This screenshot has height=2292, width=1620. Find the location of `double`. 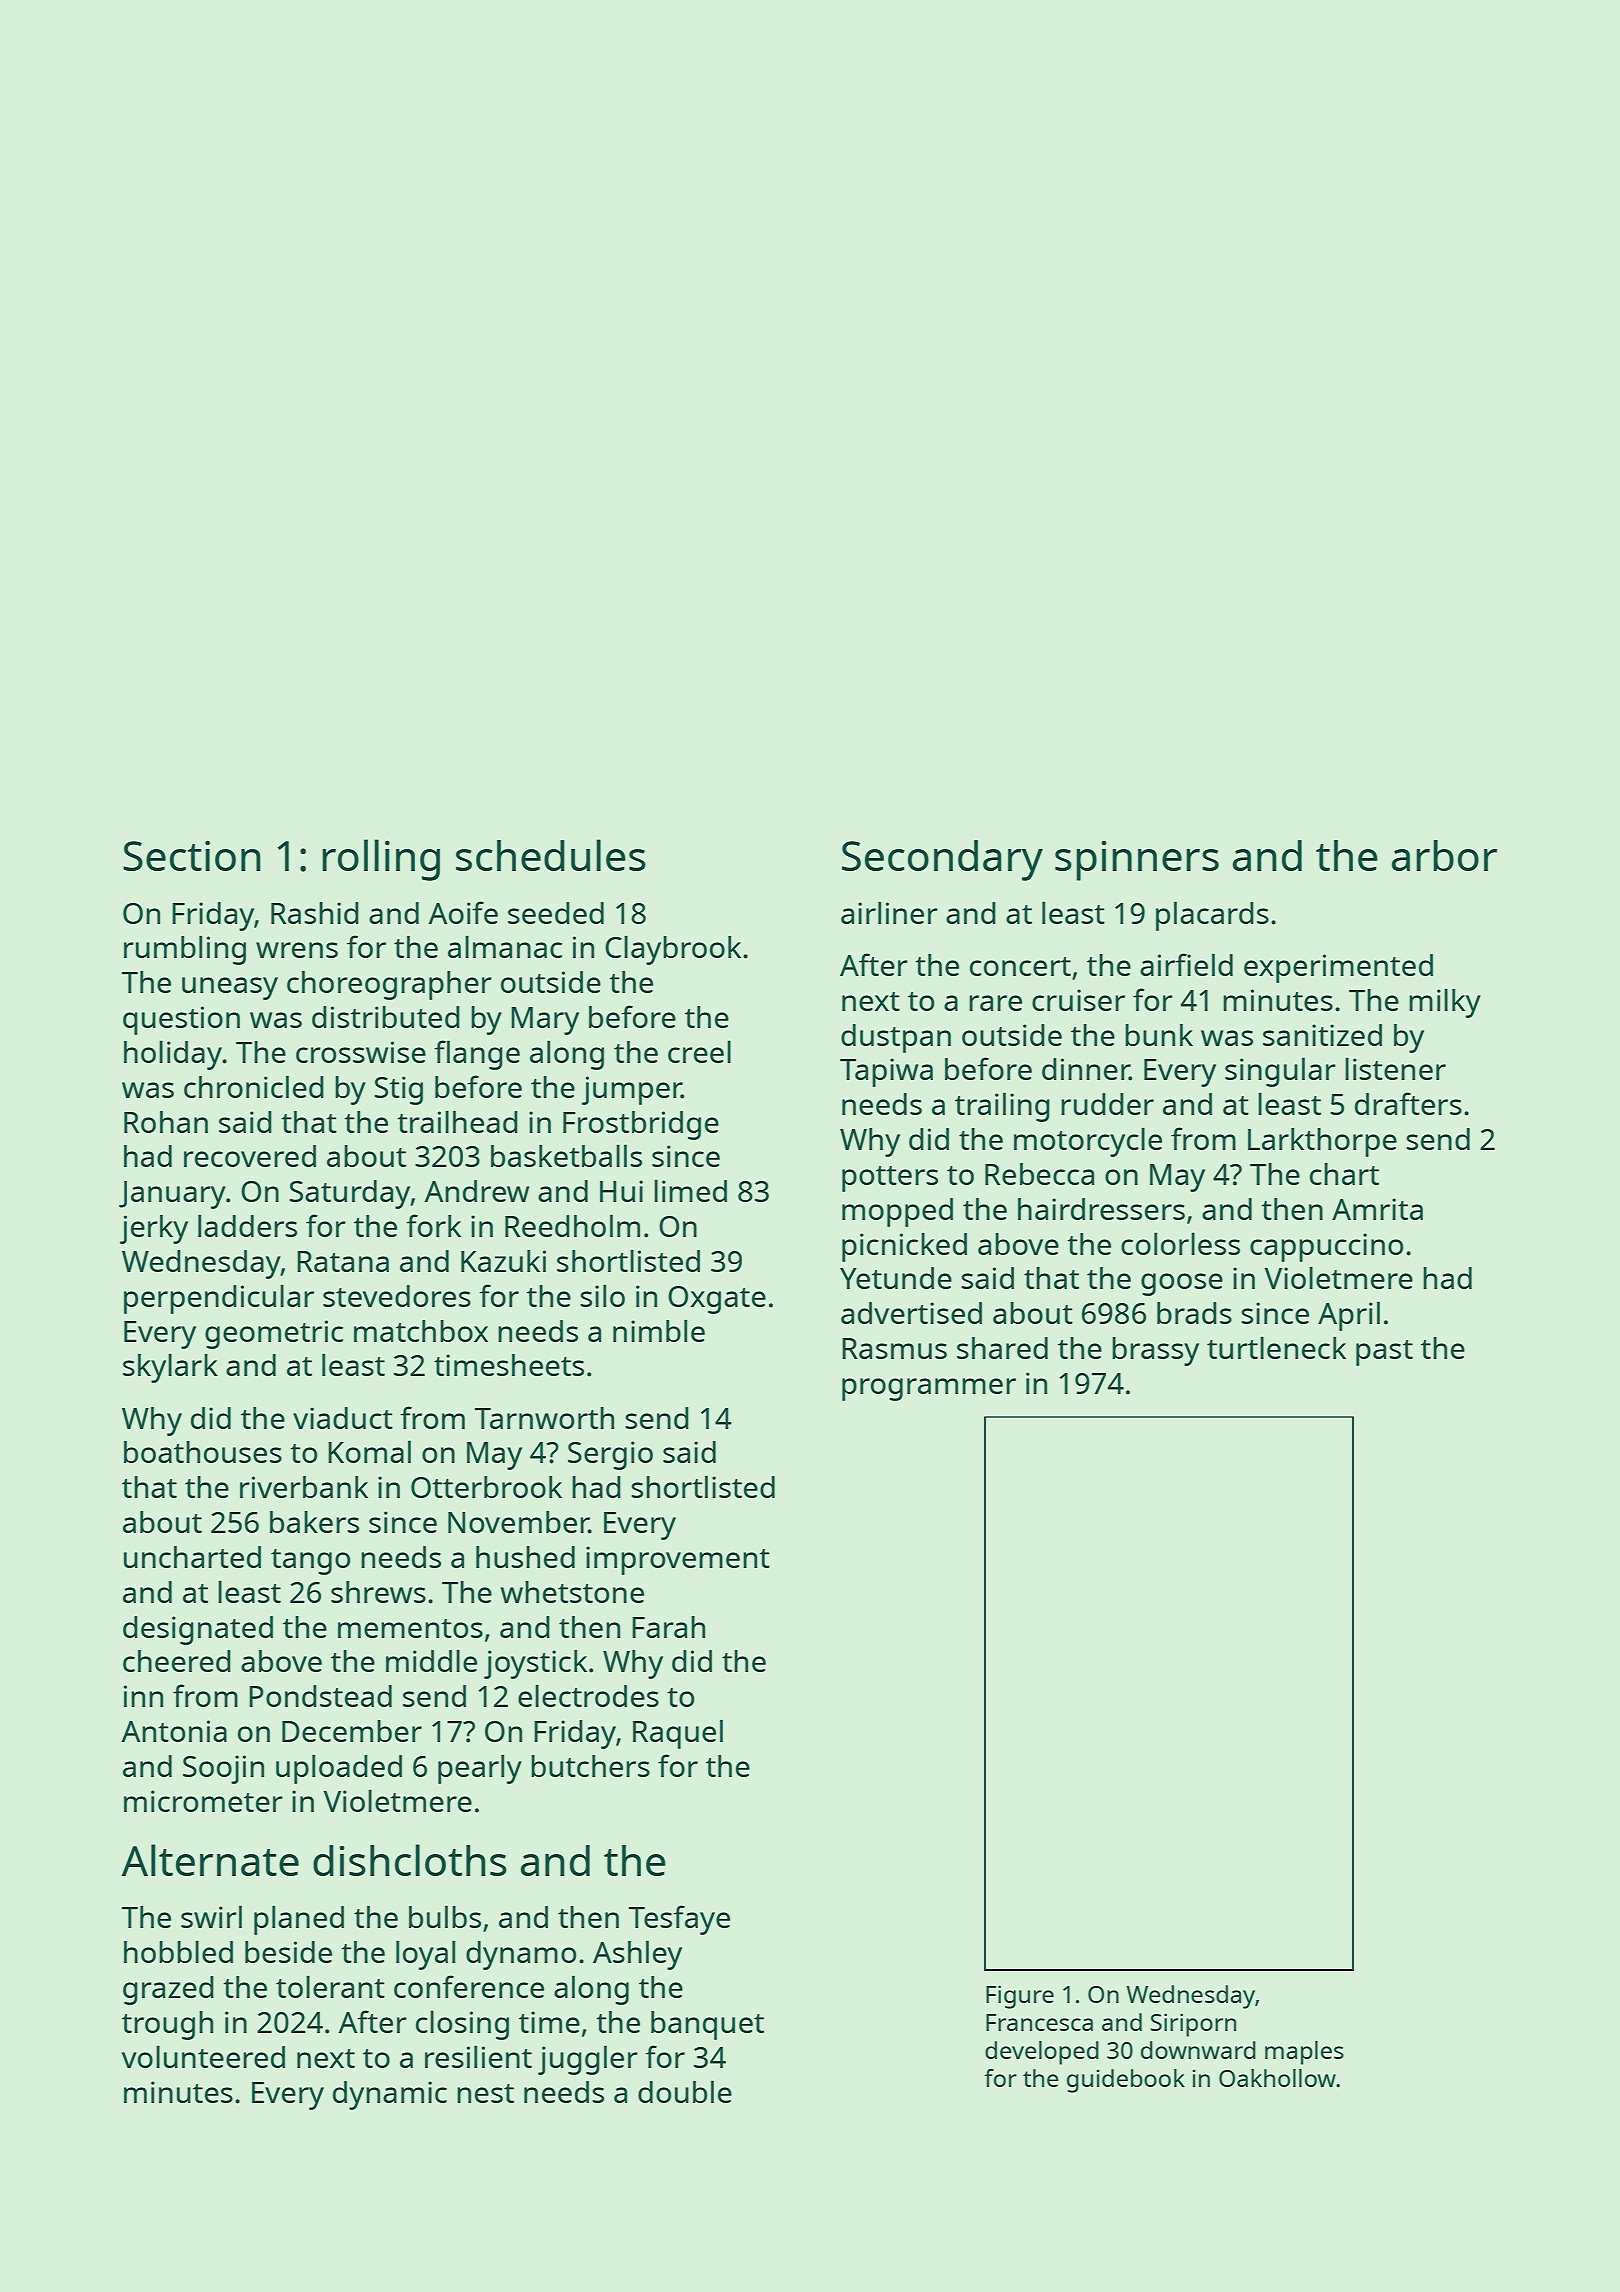

double is located at coordinates (685, 2091).
